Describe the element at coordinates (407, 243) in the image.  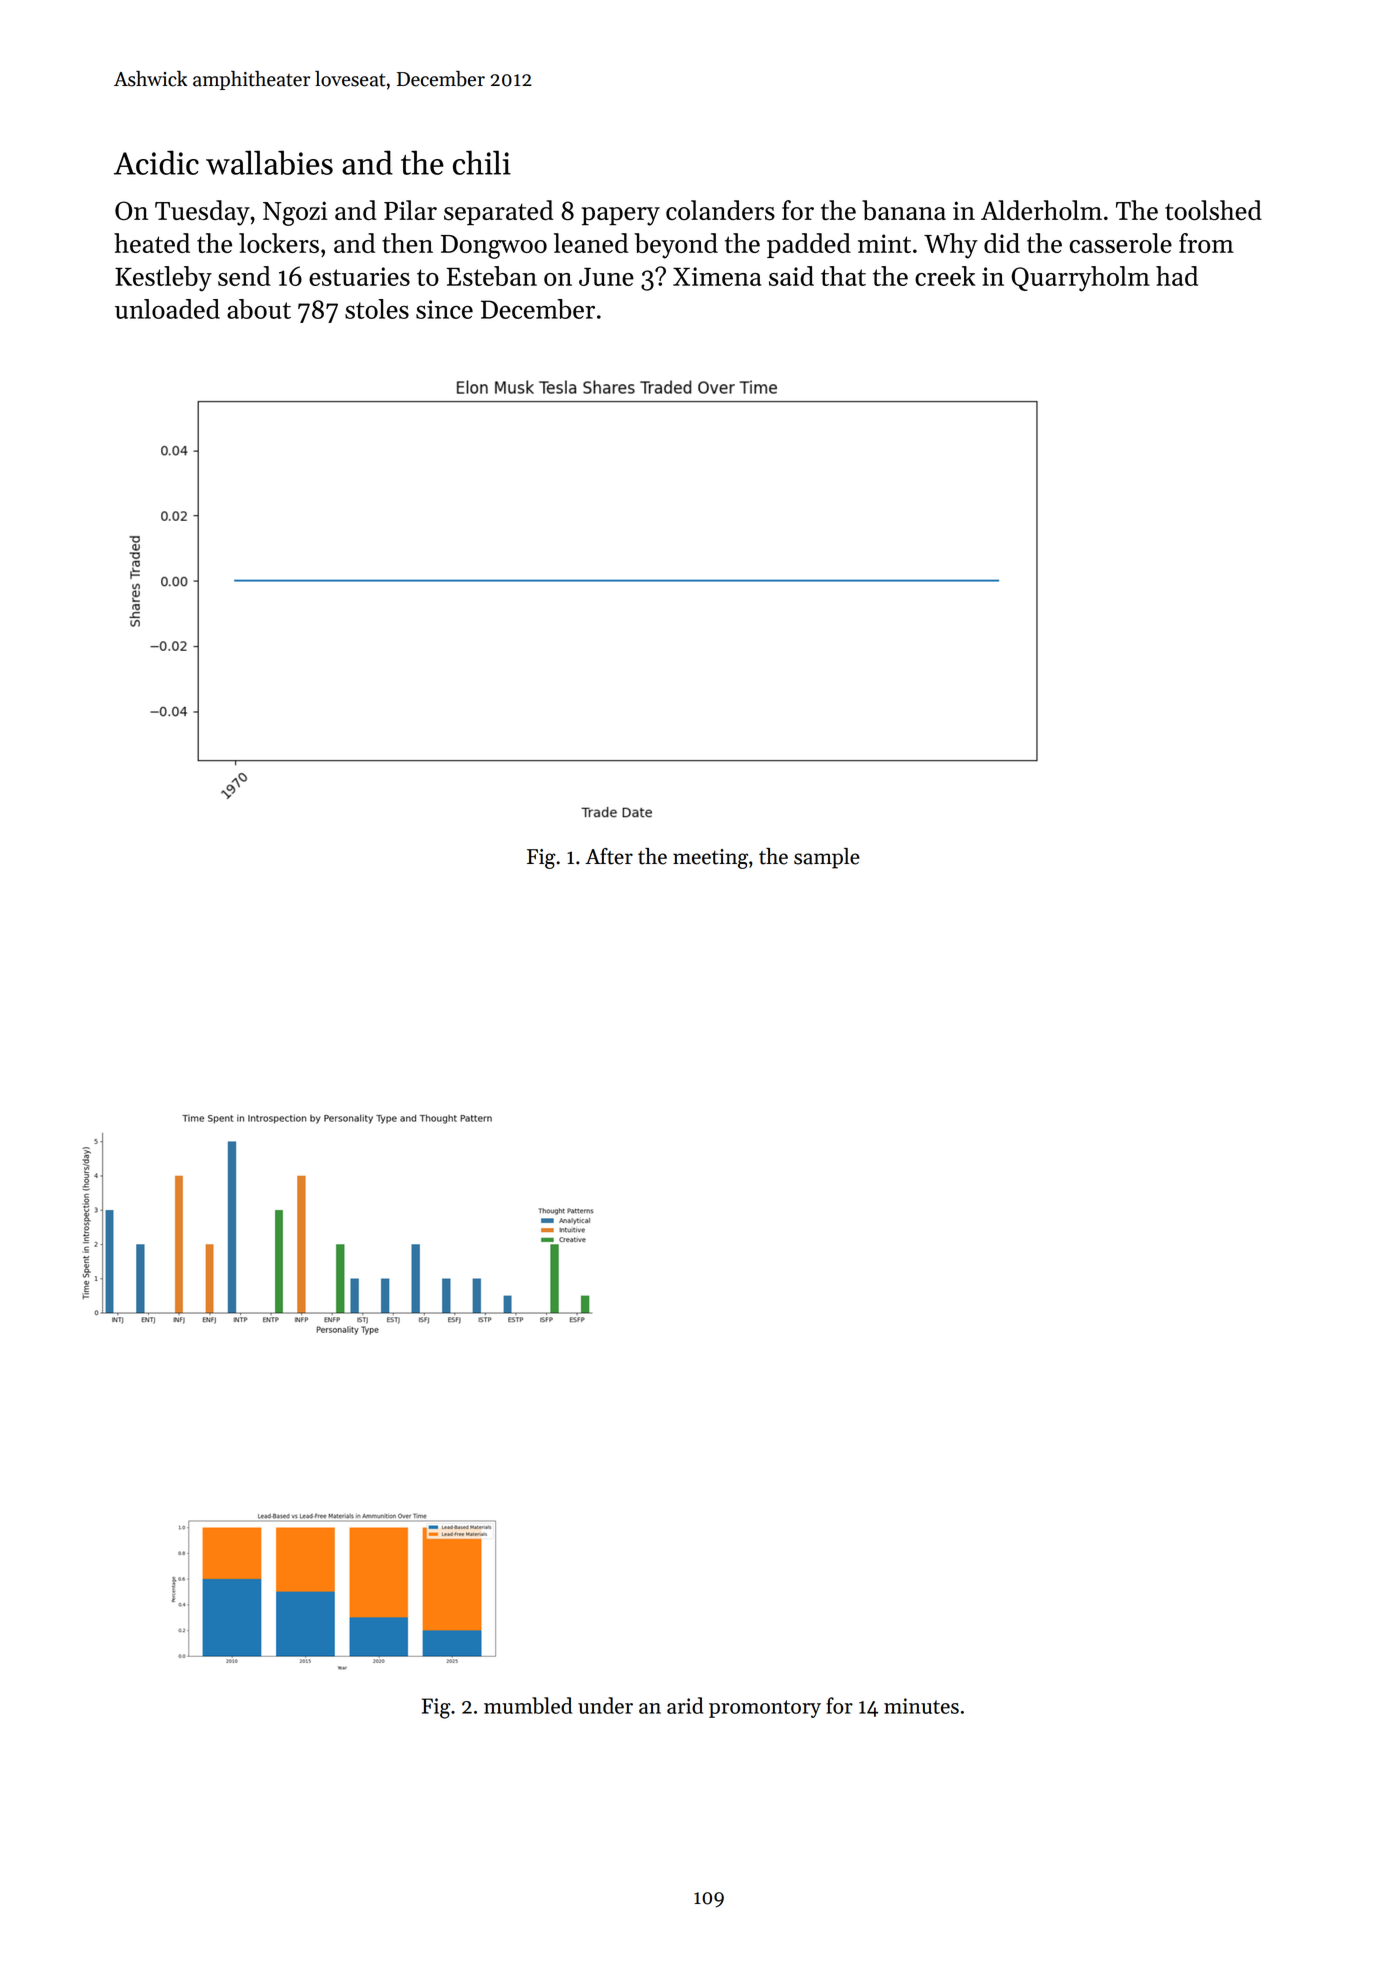
I see `then` at that location.
